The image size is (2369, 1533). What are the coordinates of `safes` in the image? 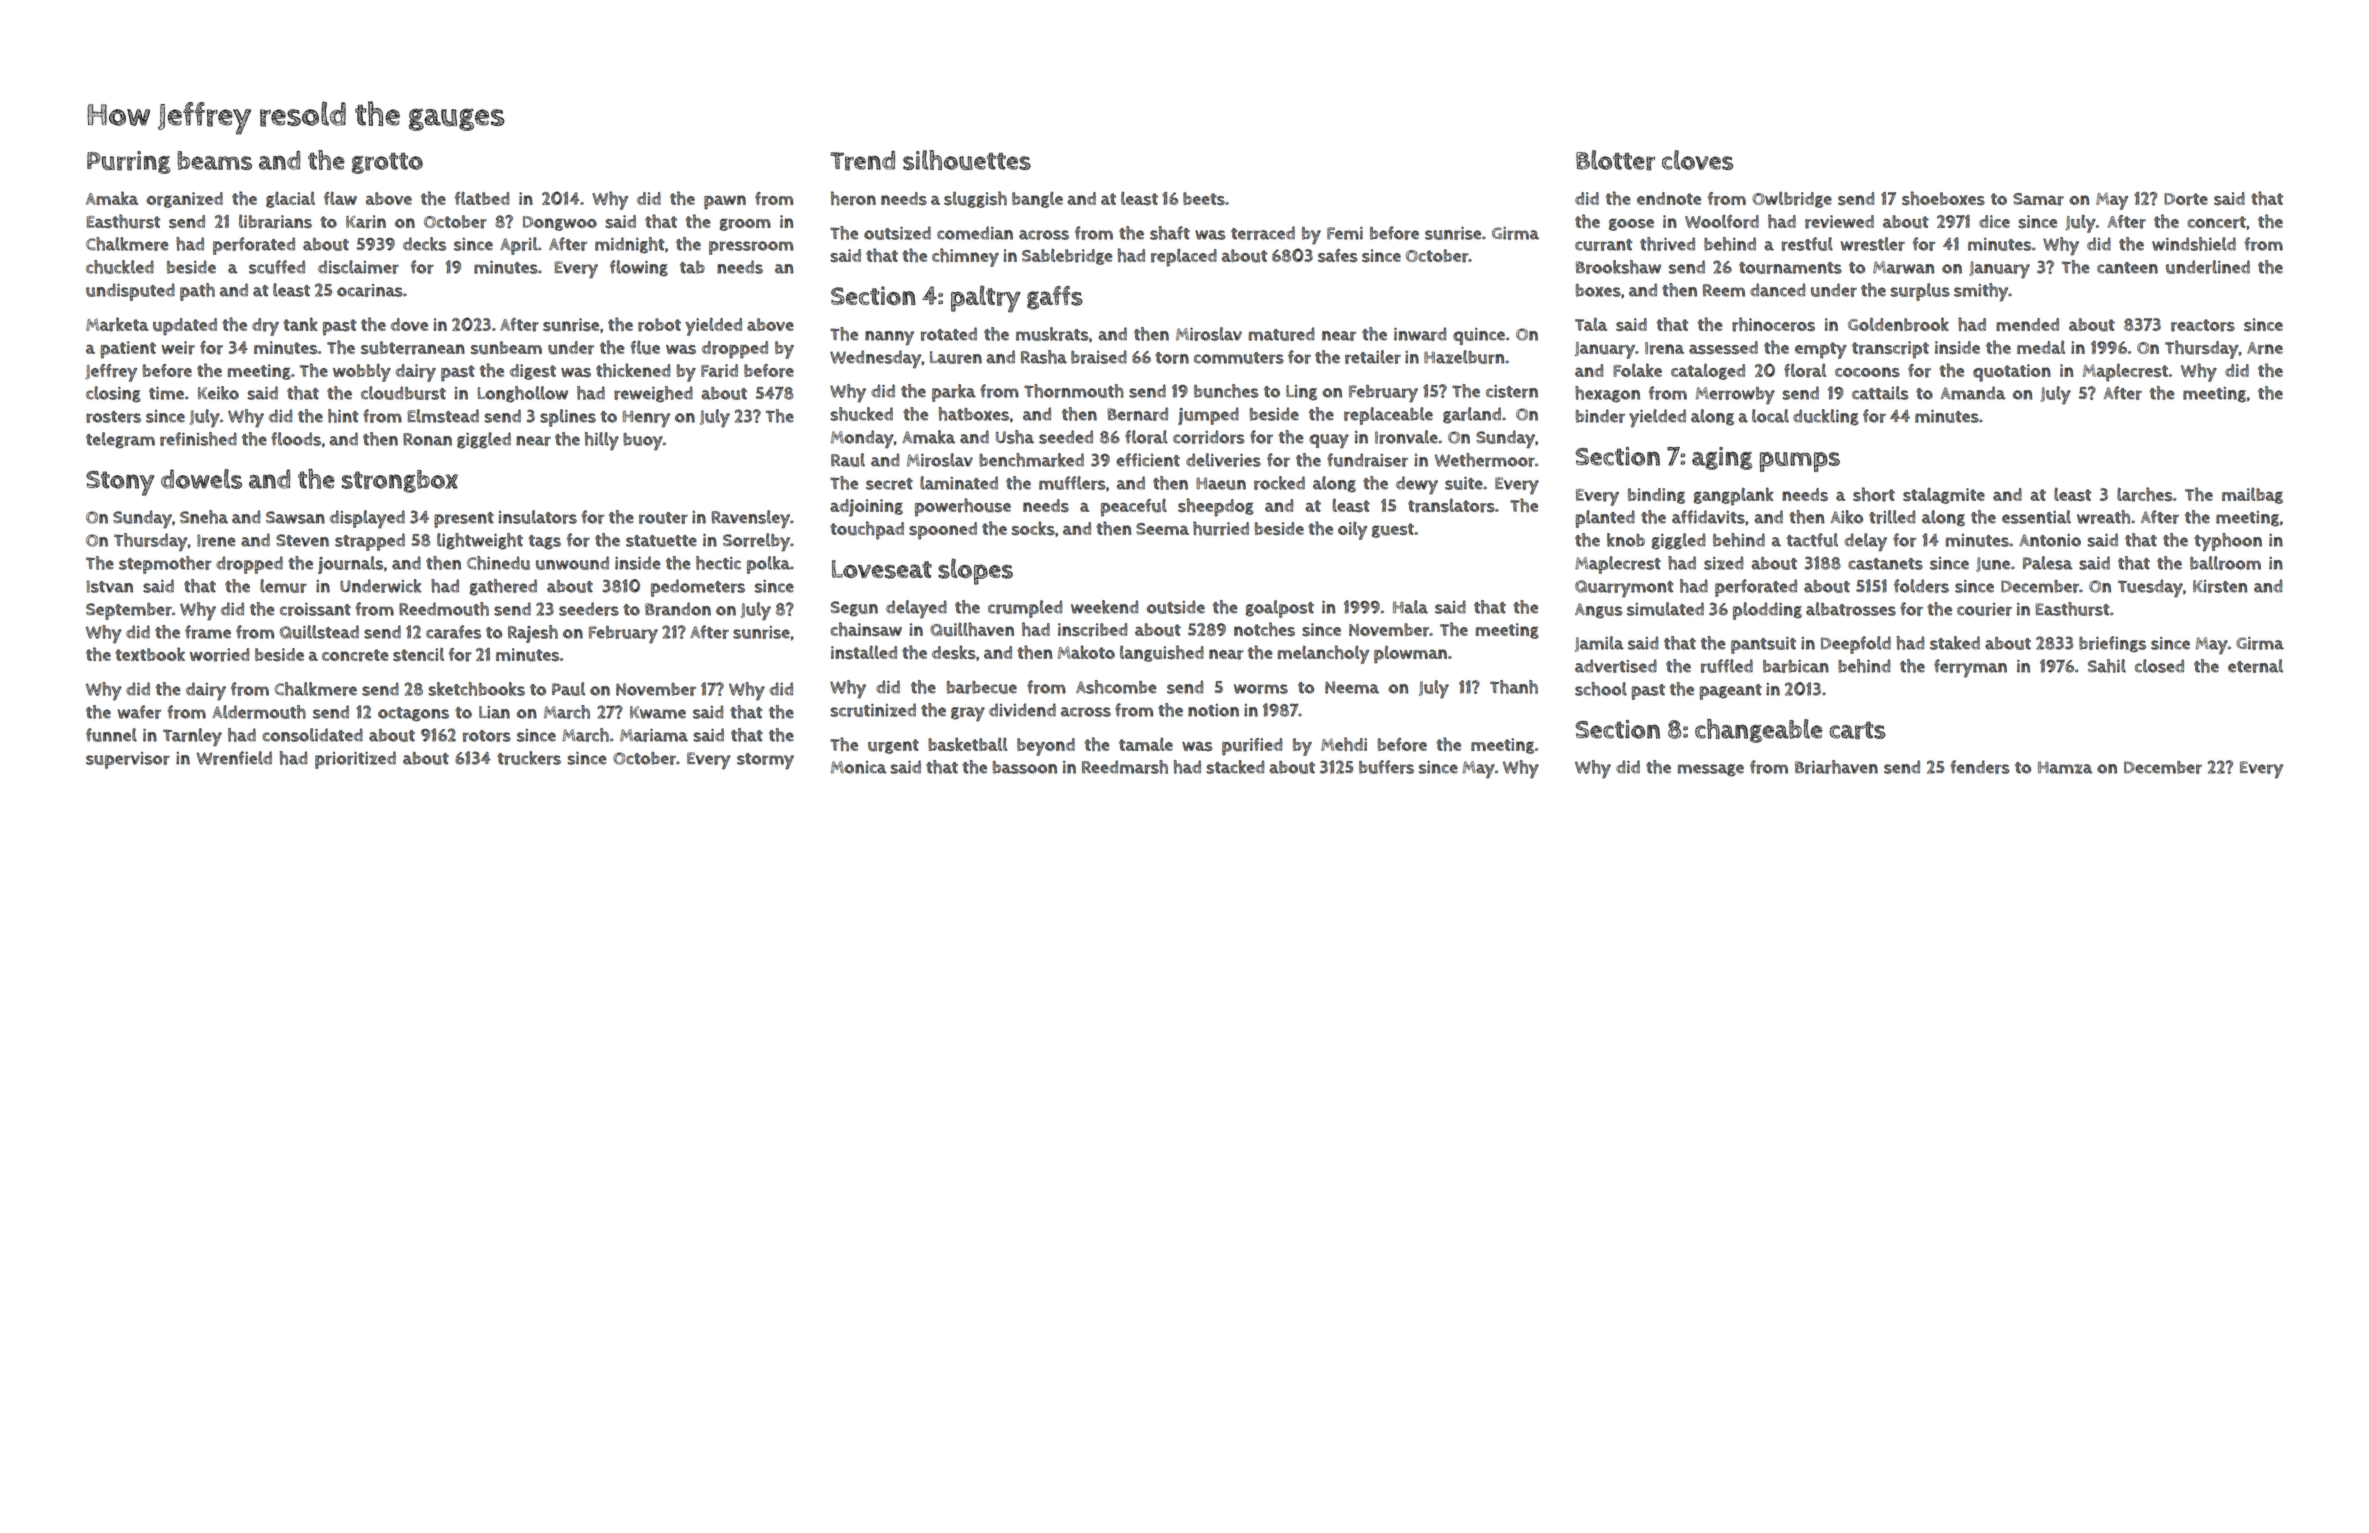 It's located at (1338, 255).
